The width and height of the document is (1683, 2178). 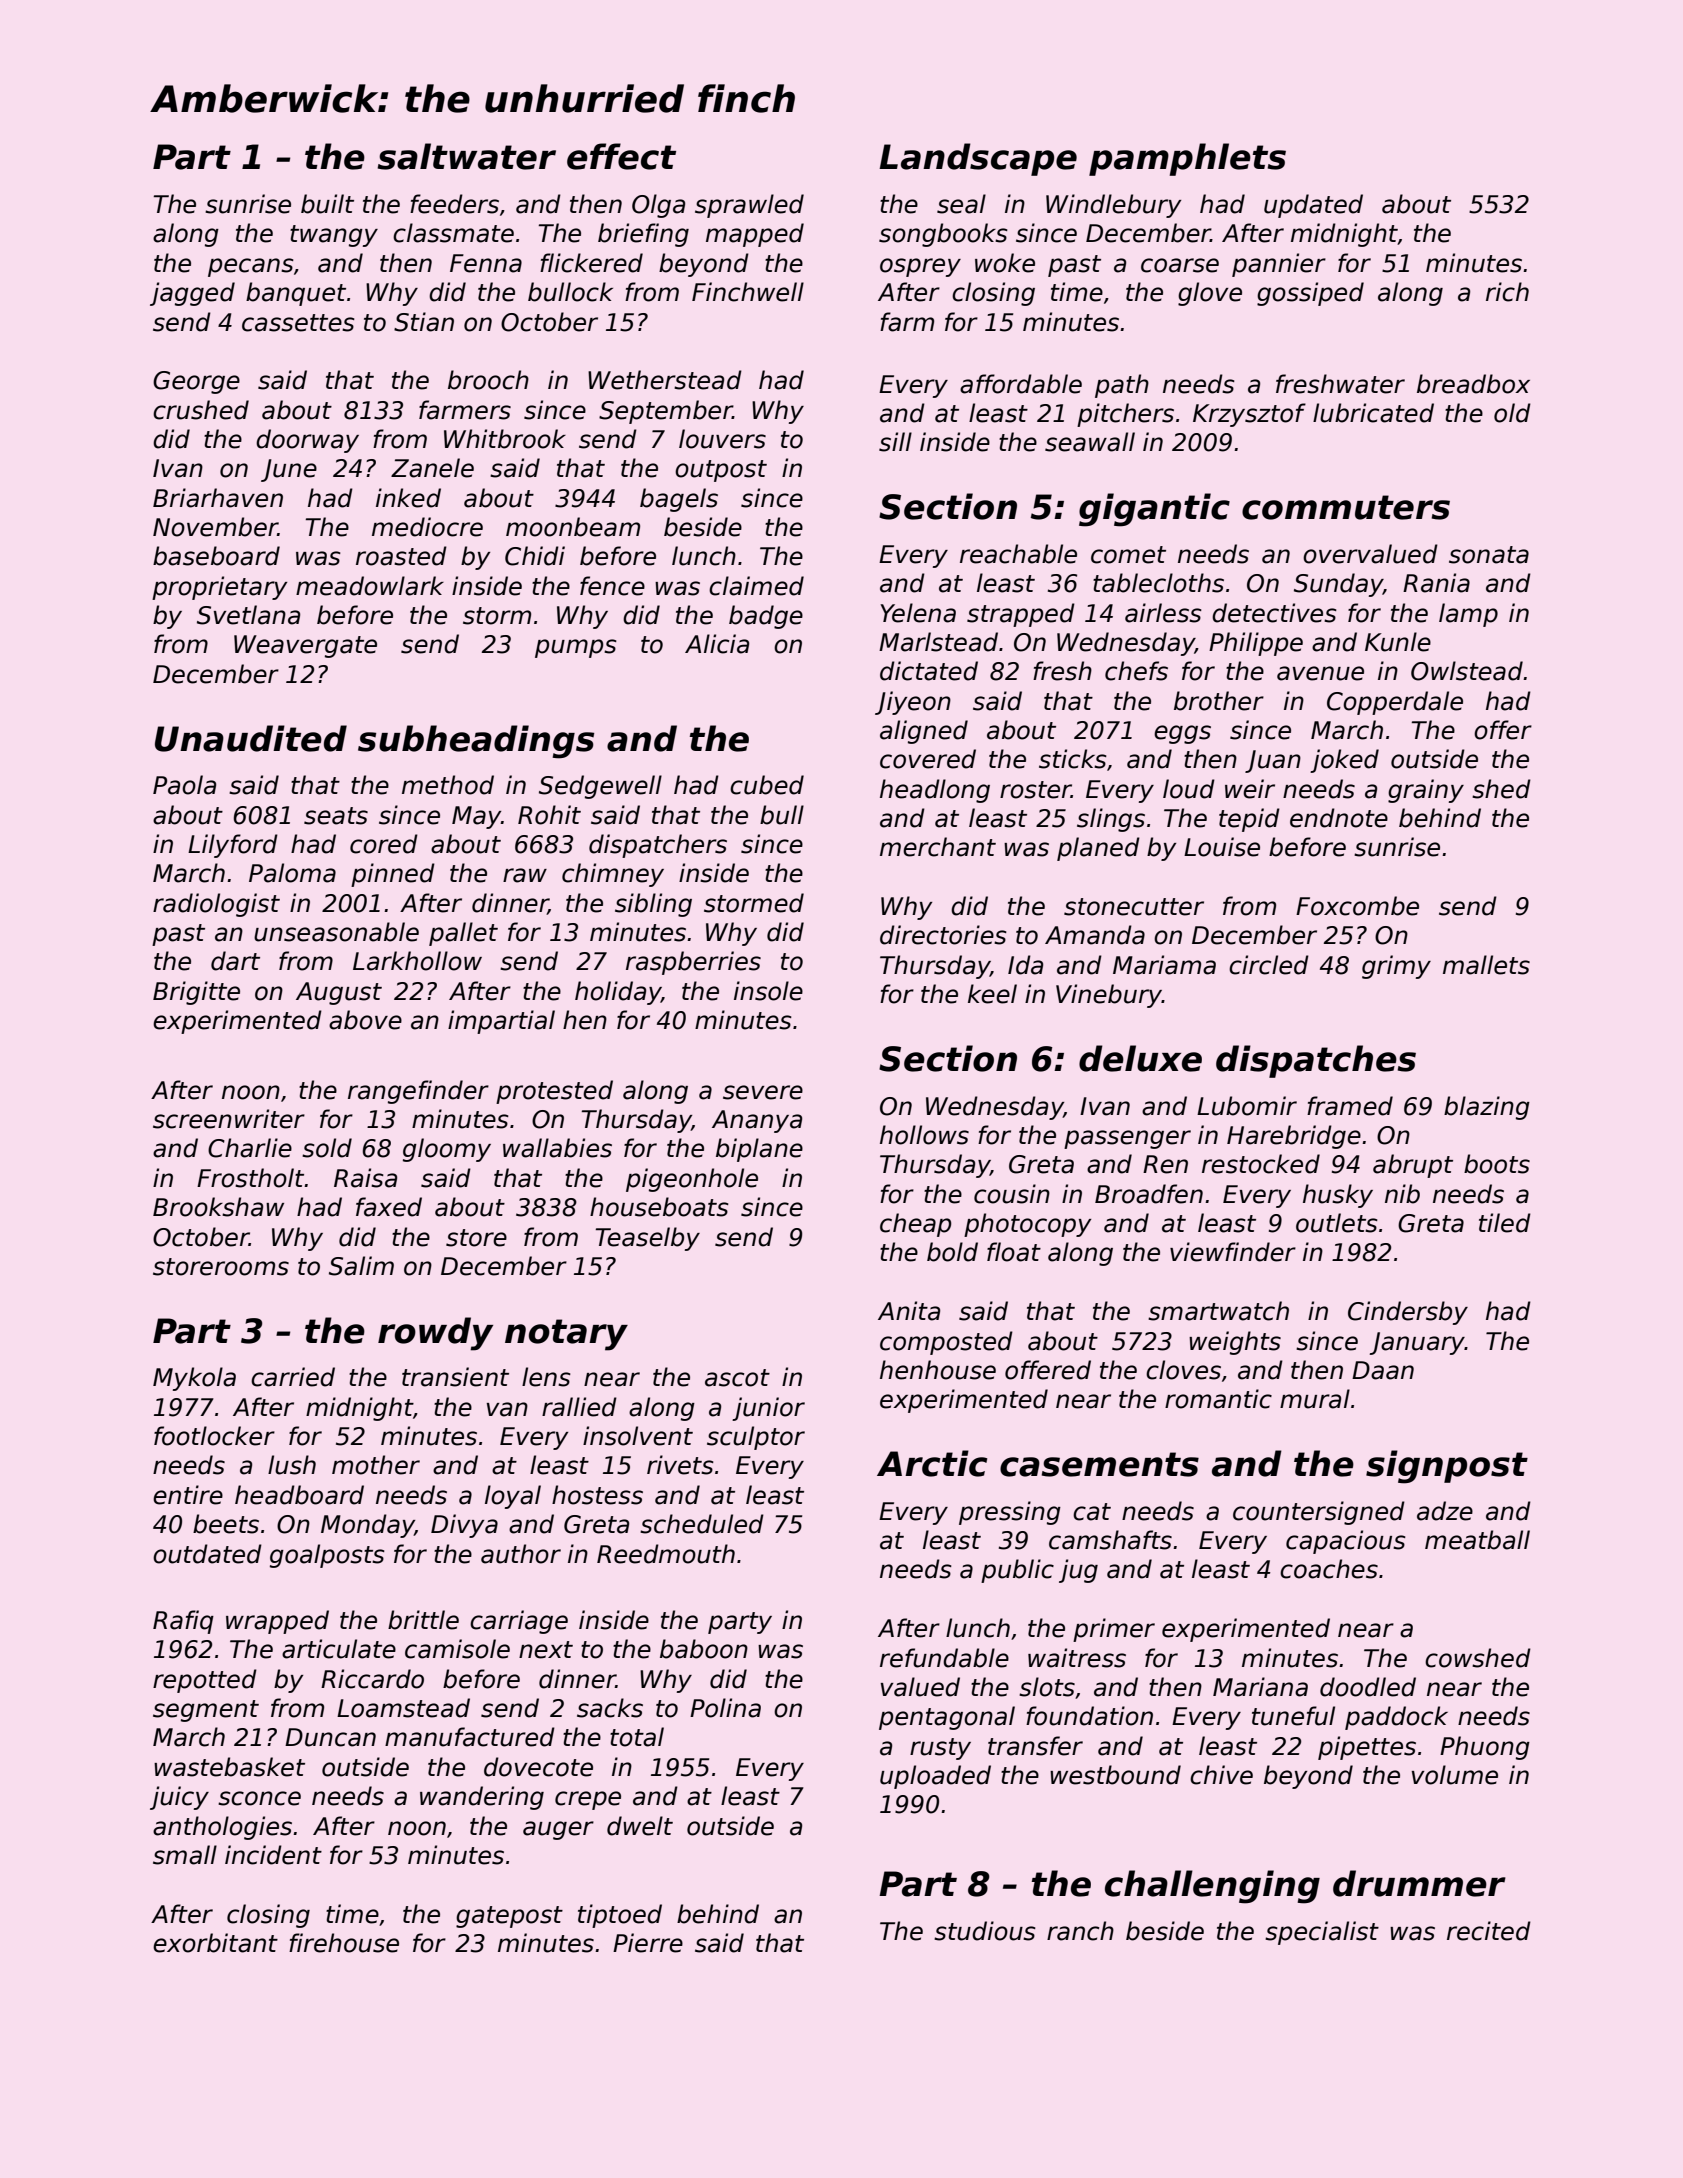 What do you see at coordinates (978, 159) in the document?
I see `Landscape` at bounding box center [978, 159].
